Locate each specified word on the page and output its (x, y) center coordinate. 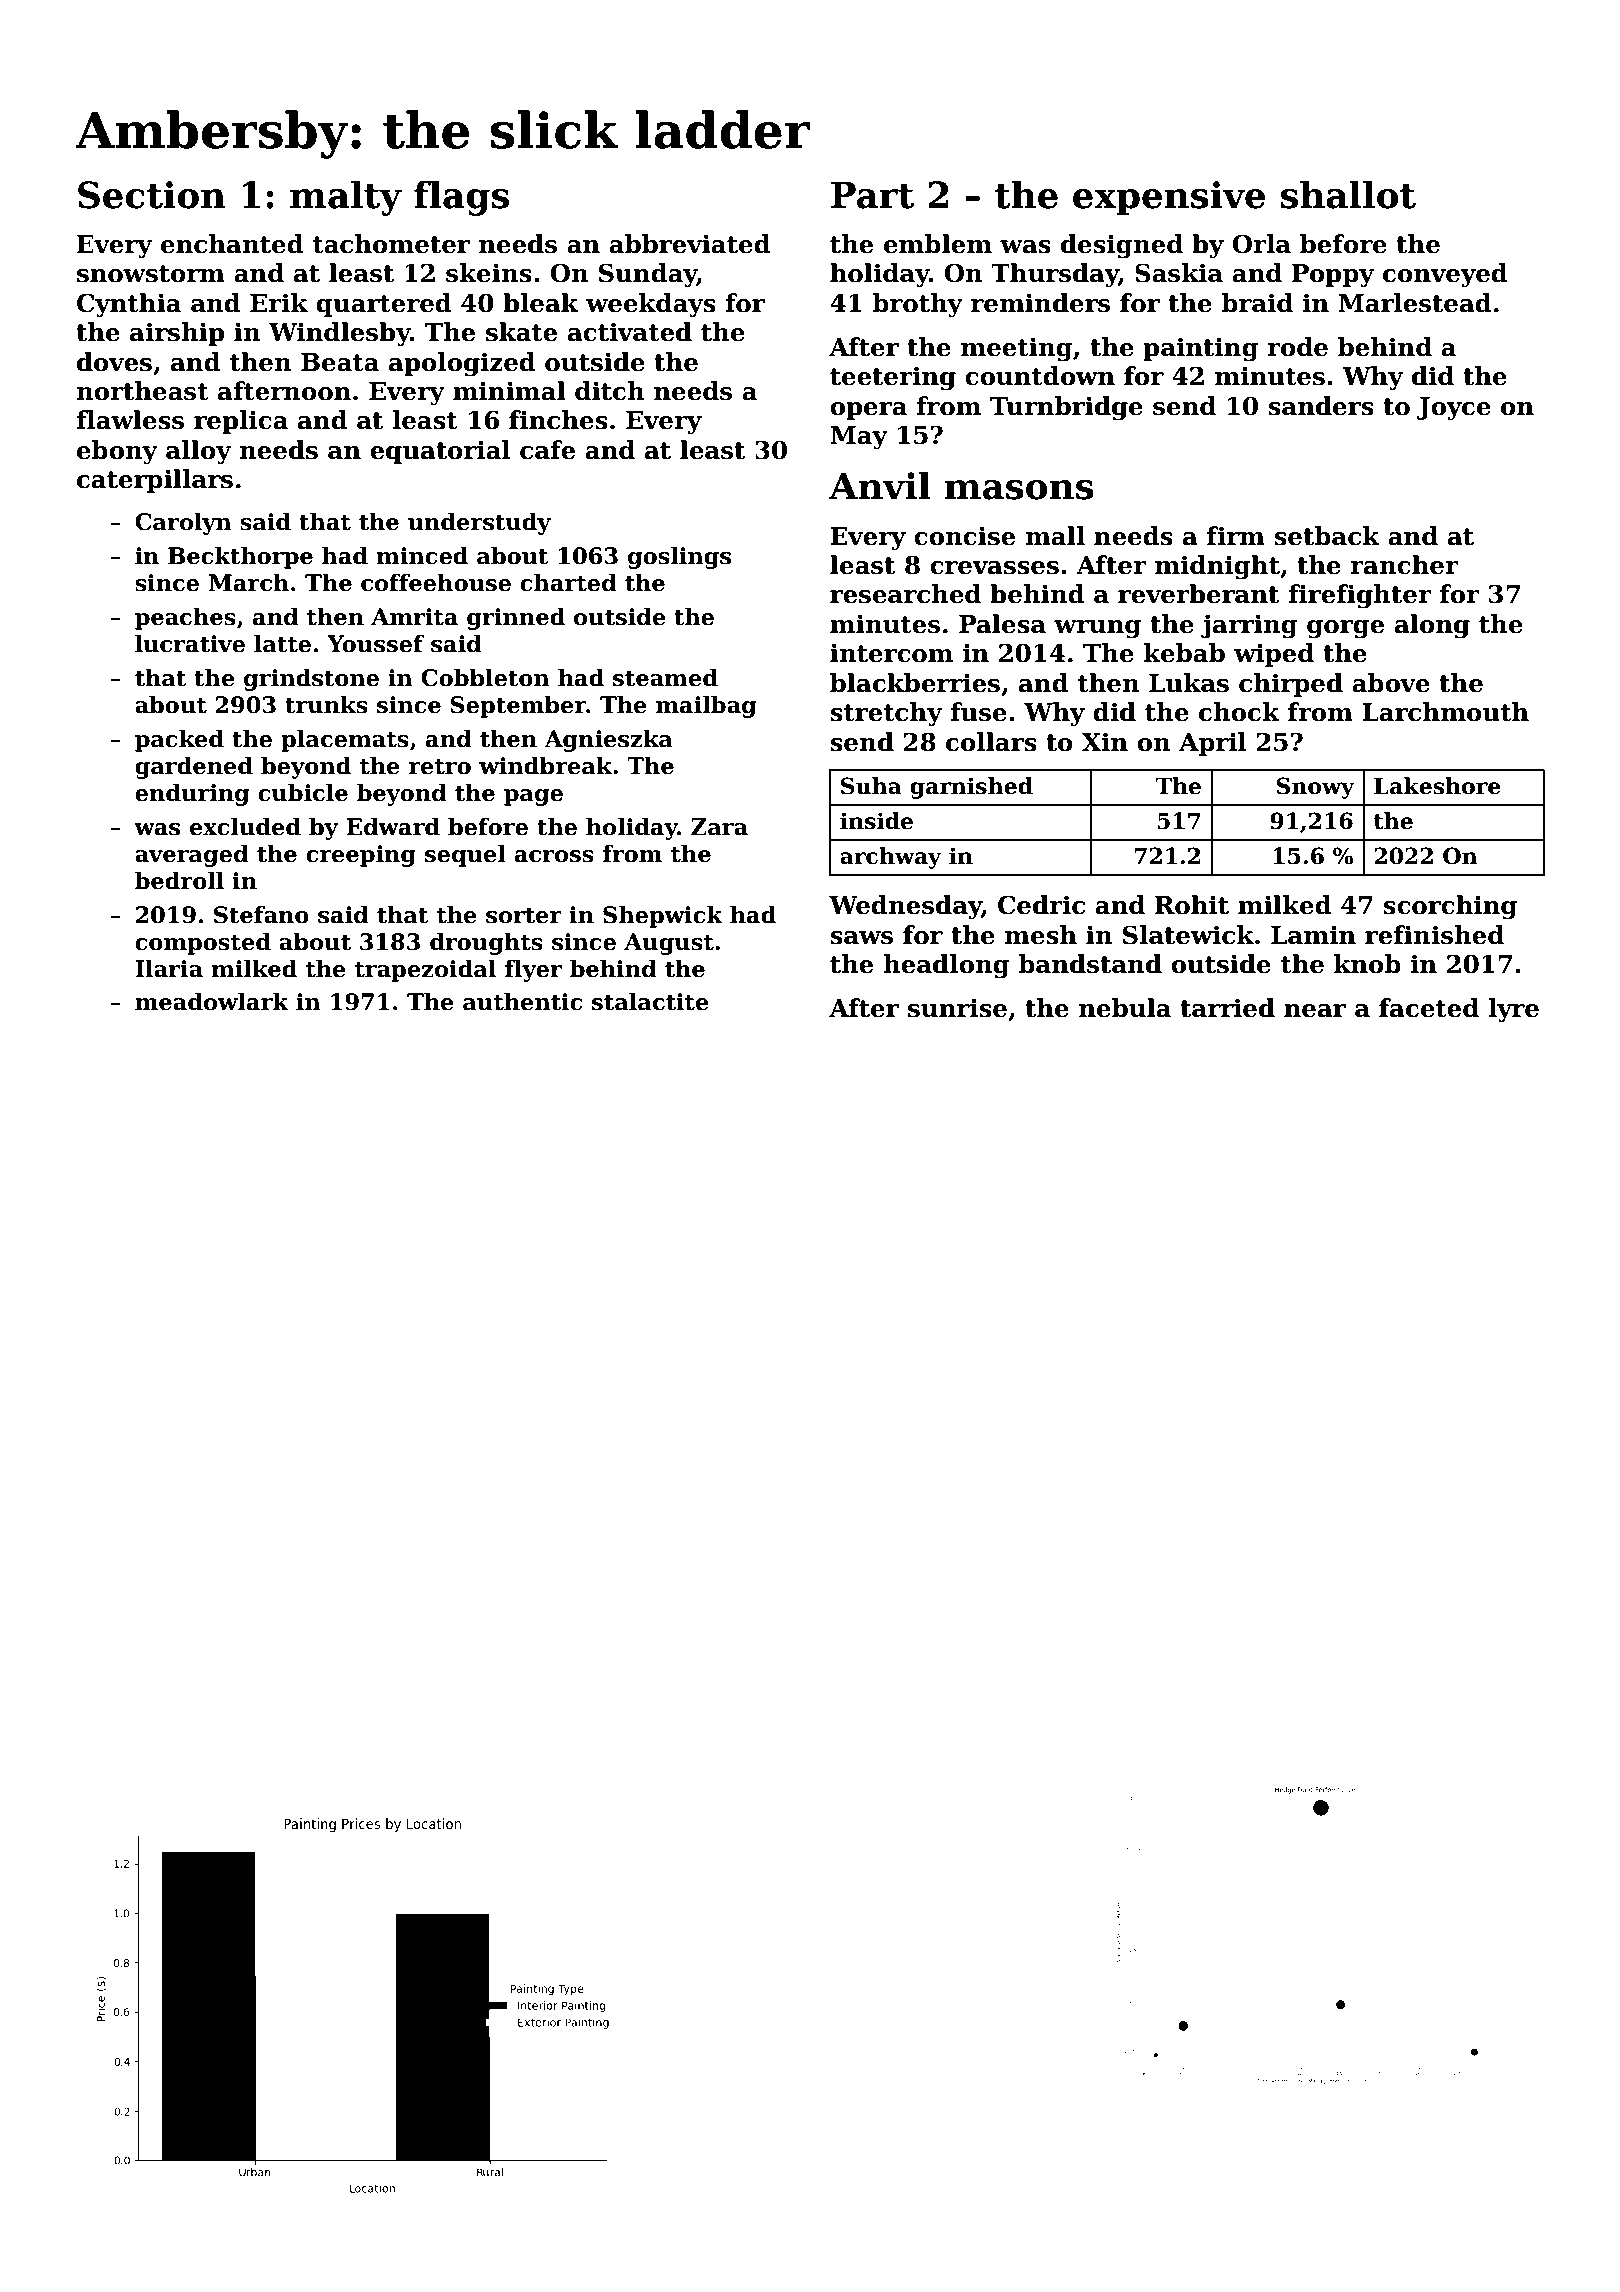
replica (241, 422)
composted (203, 943)
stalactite (650, 1001)
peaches (185, 618)
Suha (871, 786)
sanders (1321, 406)
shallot (1348, 194)
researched (905, 594)
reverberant (1198, 594)
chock (1239, 712)
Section (152, 195)
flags (461, 198)
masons (1019, 490)
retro (440, 767)
